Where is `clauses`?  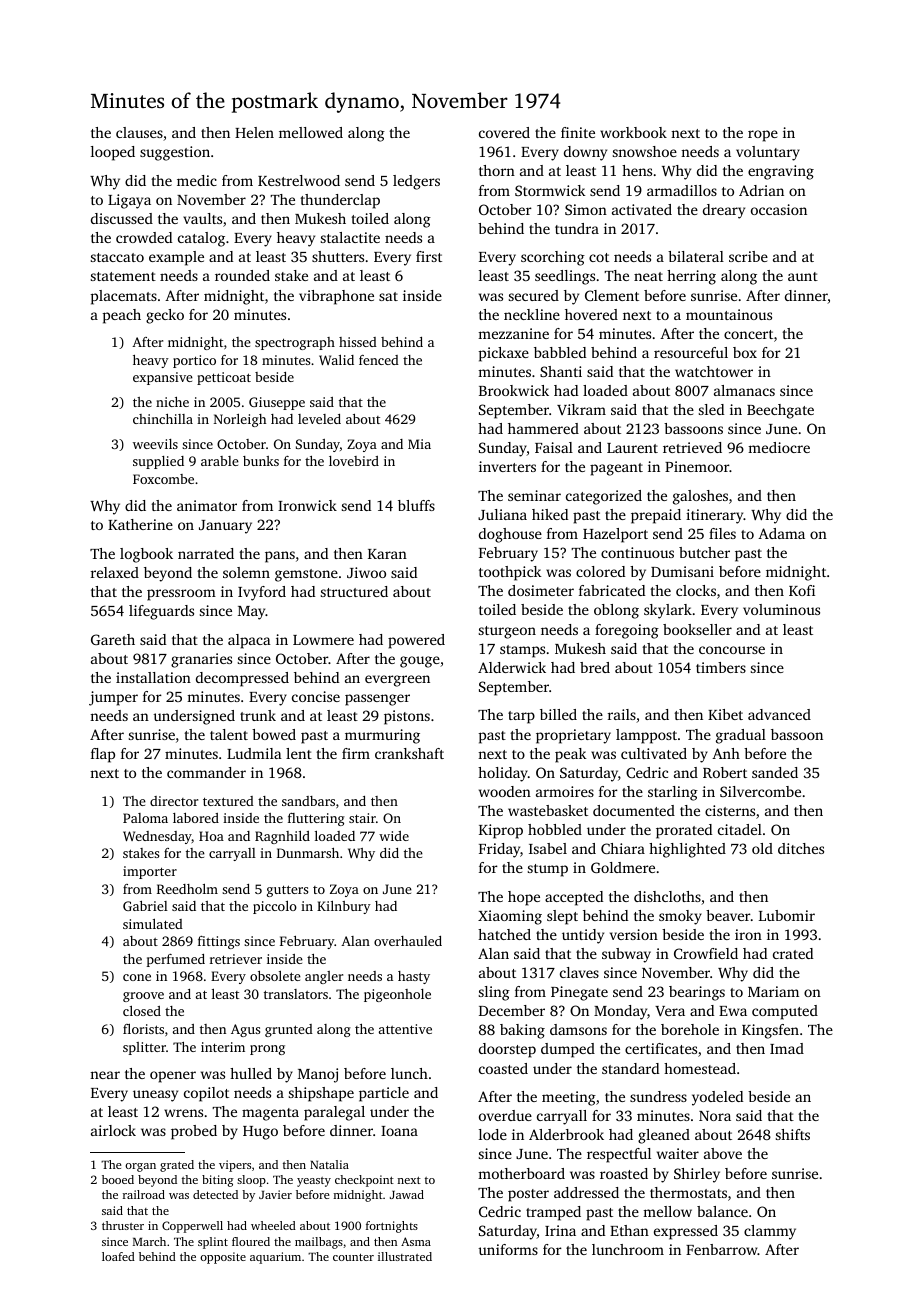 clauses is located at coordinates (139, 132).
